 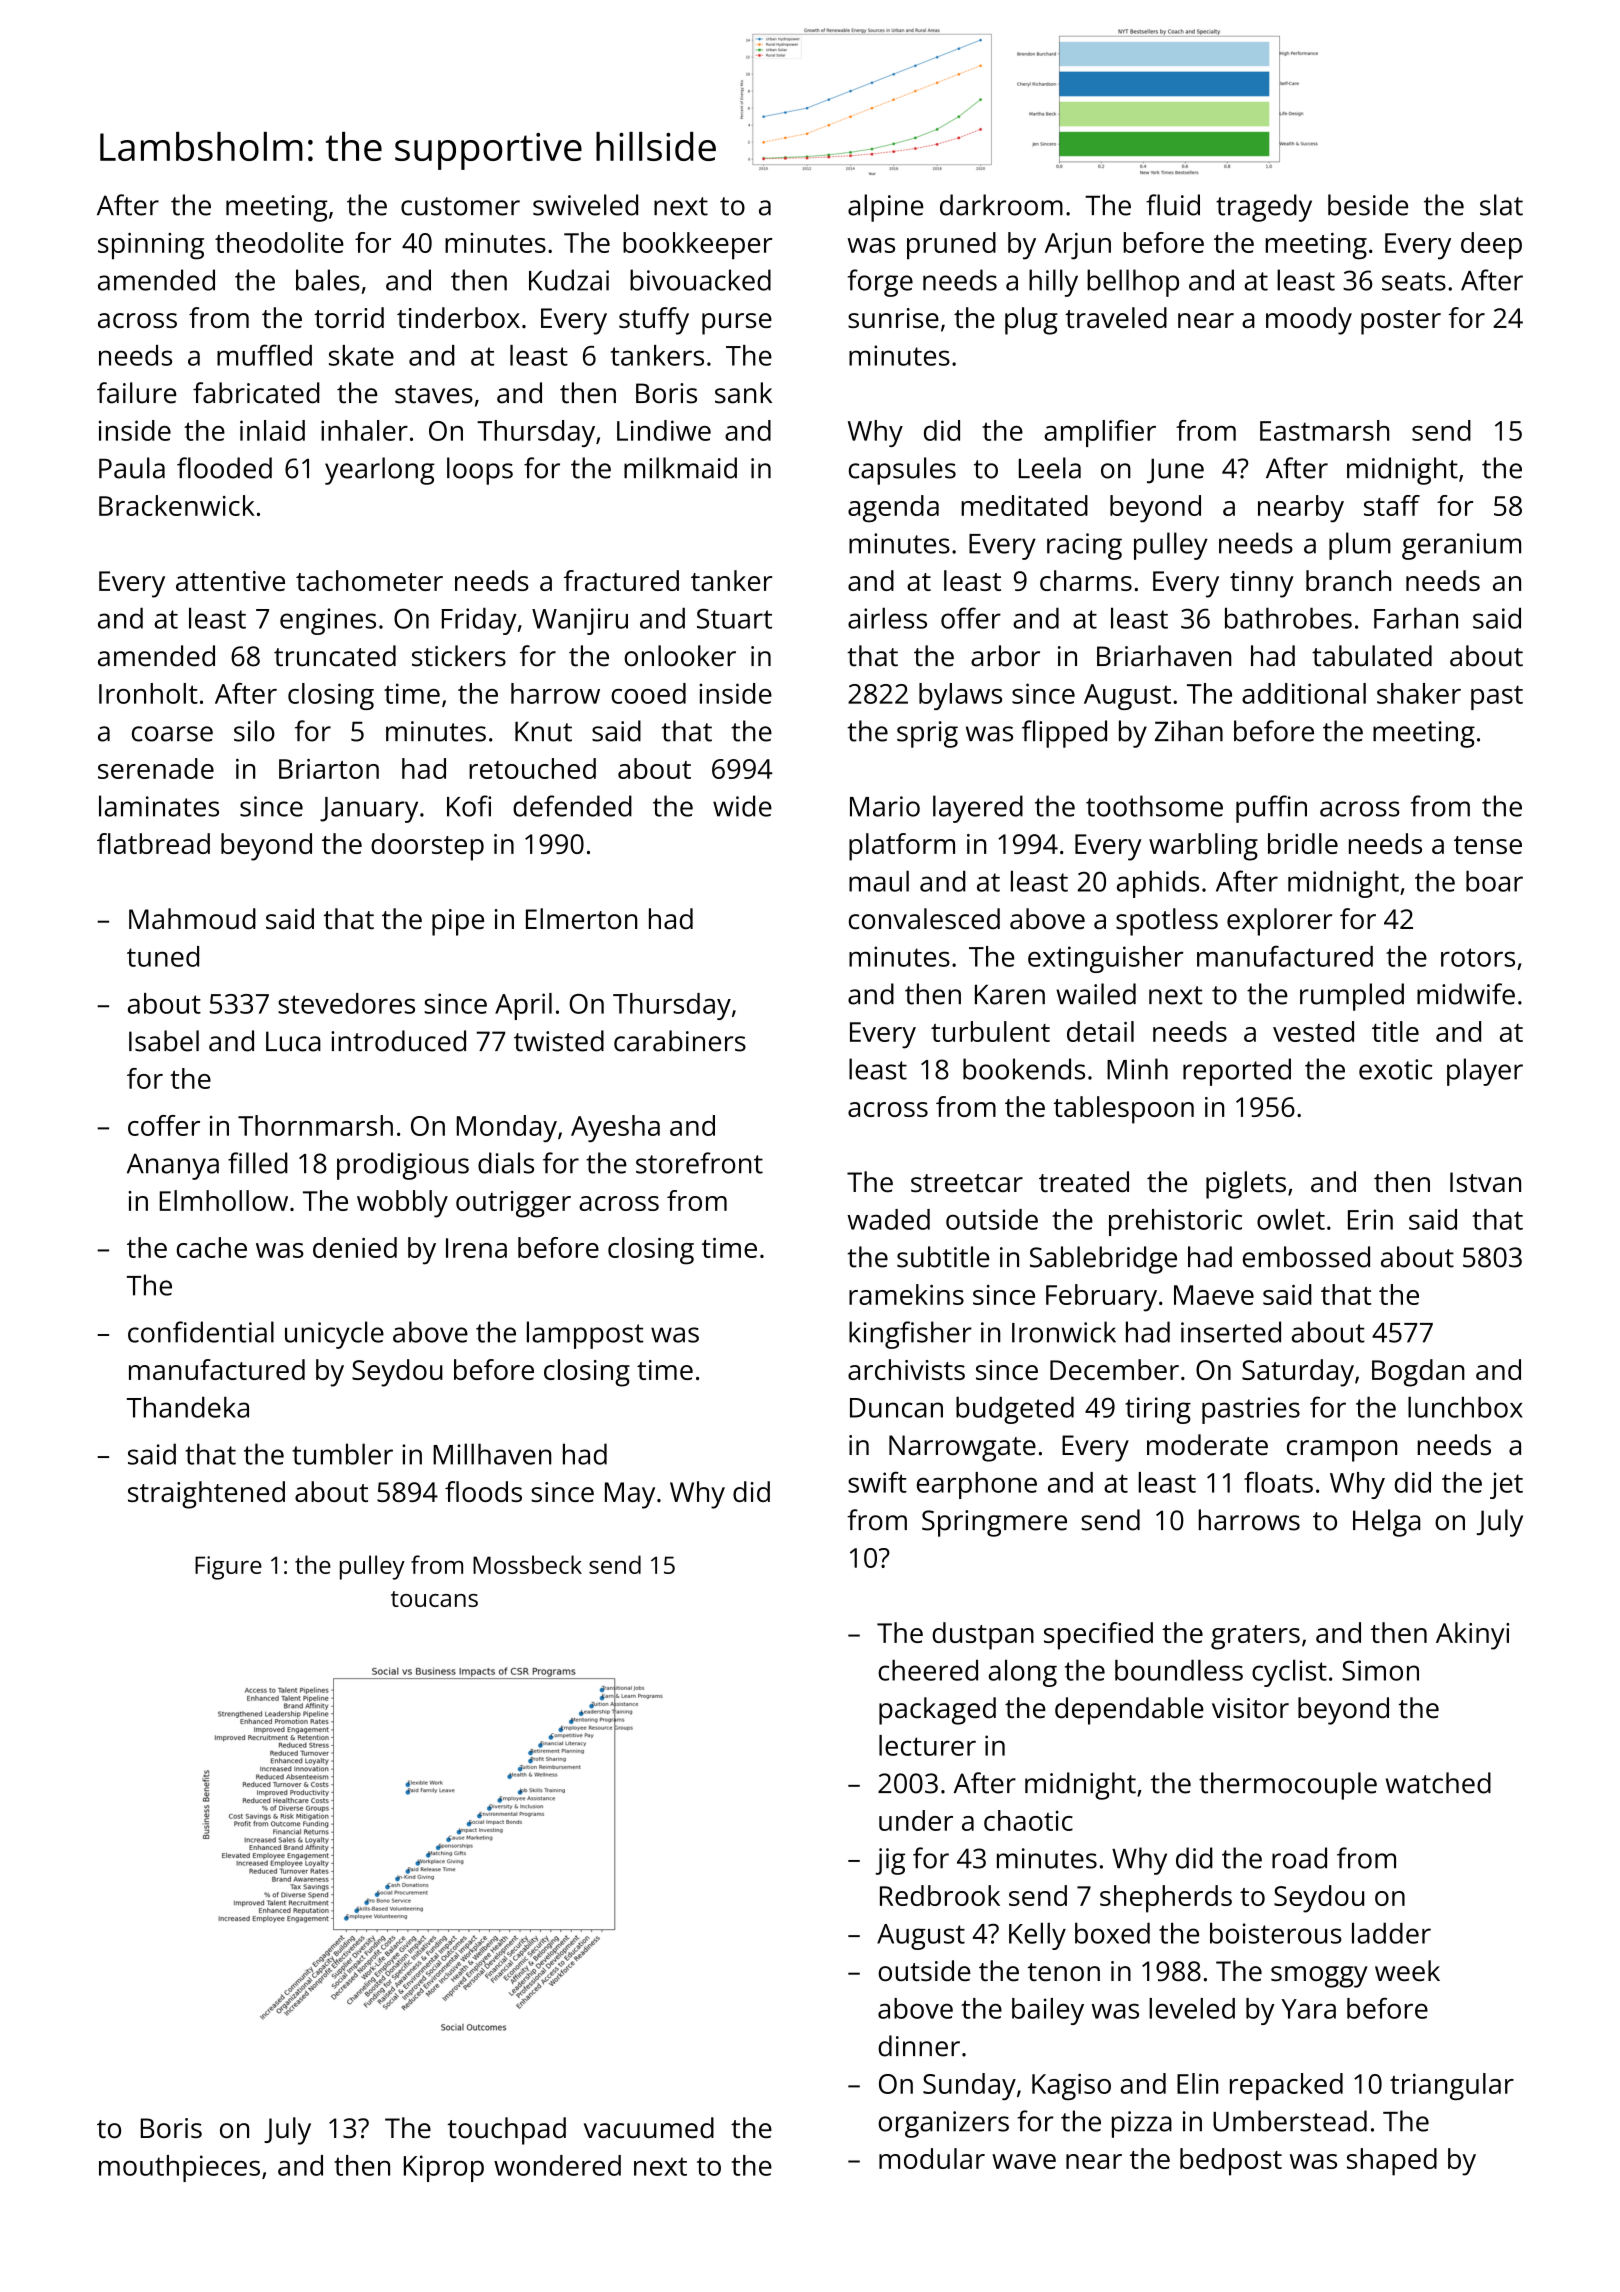 I want to click on midwife, so click(x=1466, y=994).
